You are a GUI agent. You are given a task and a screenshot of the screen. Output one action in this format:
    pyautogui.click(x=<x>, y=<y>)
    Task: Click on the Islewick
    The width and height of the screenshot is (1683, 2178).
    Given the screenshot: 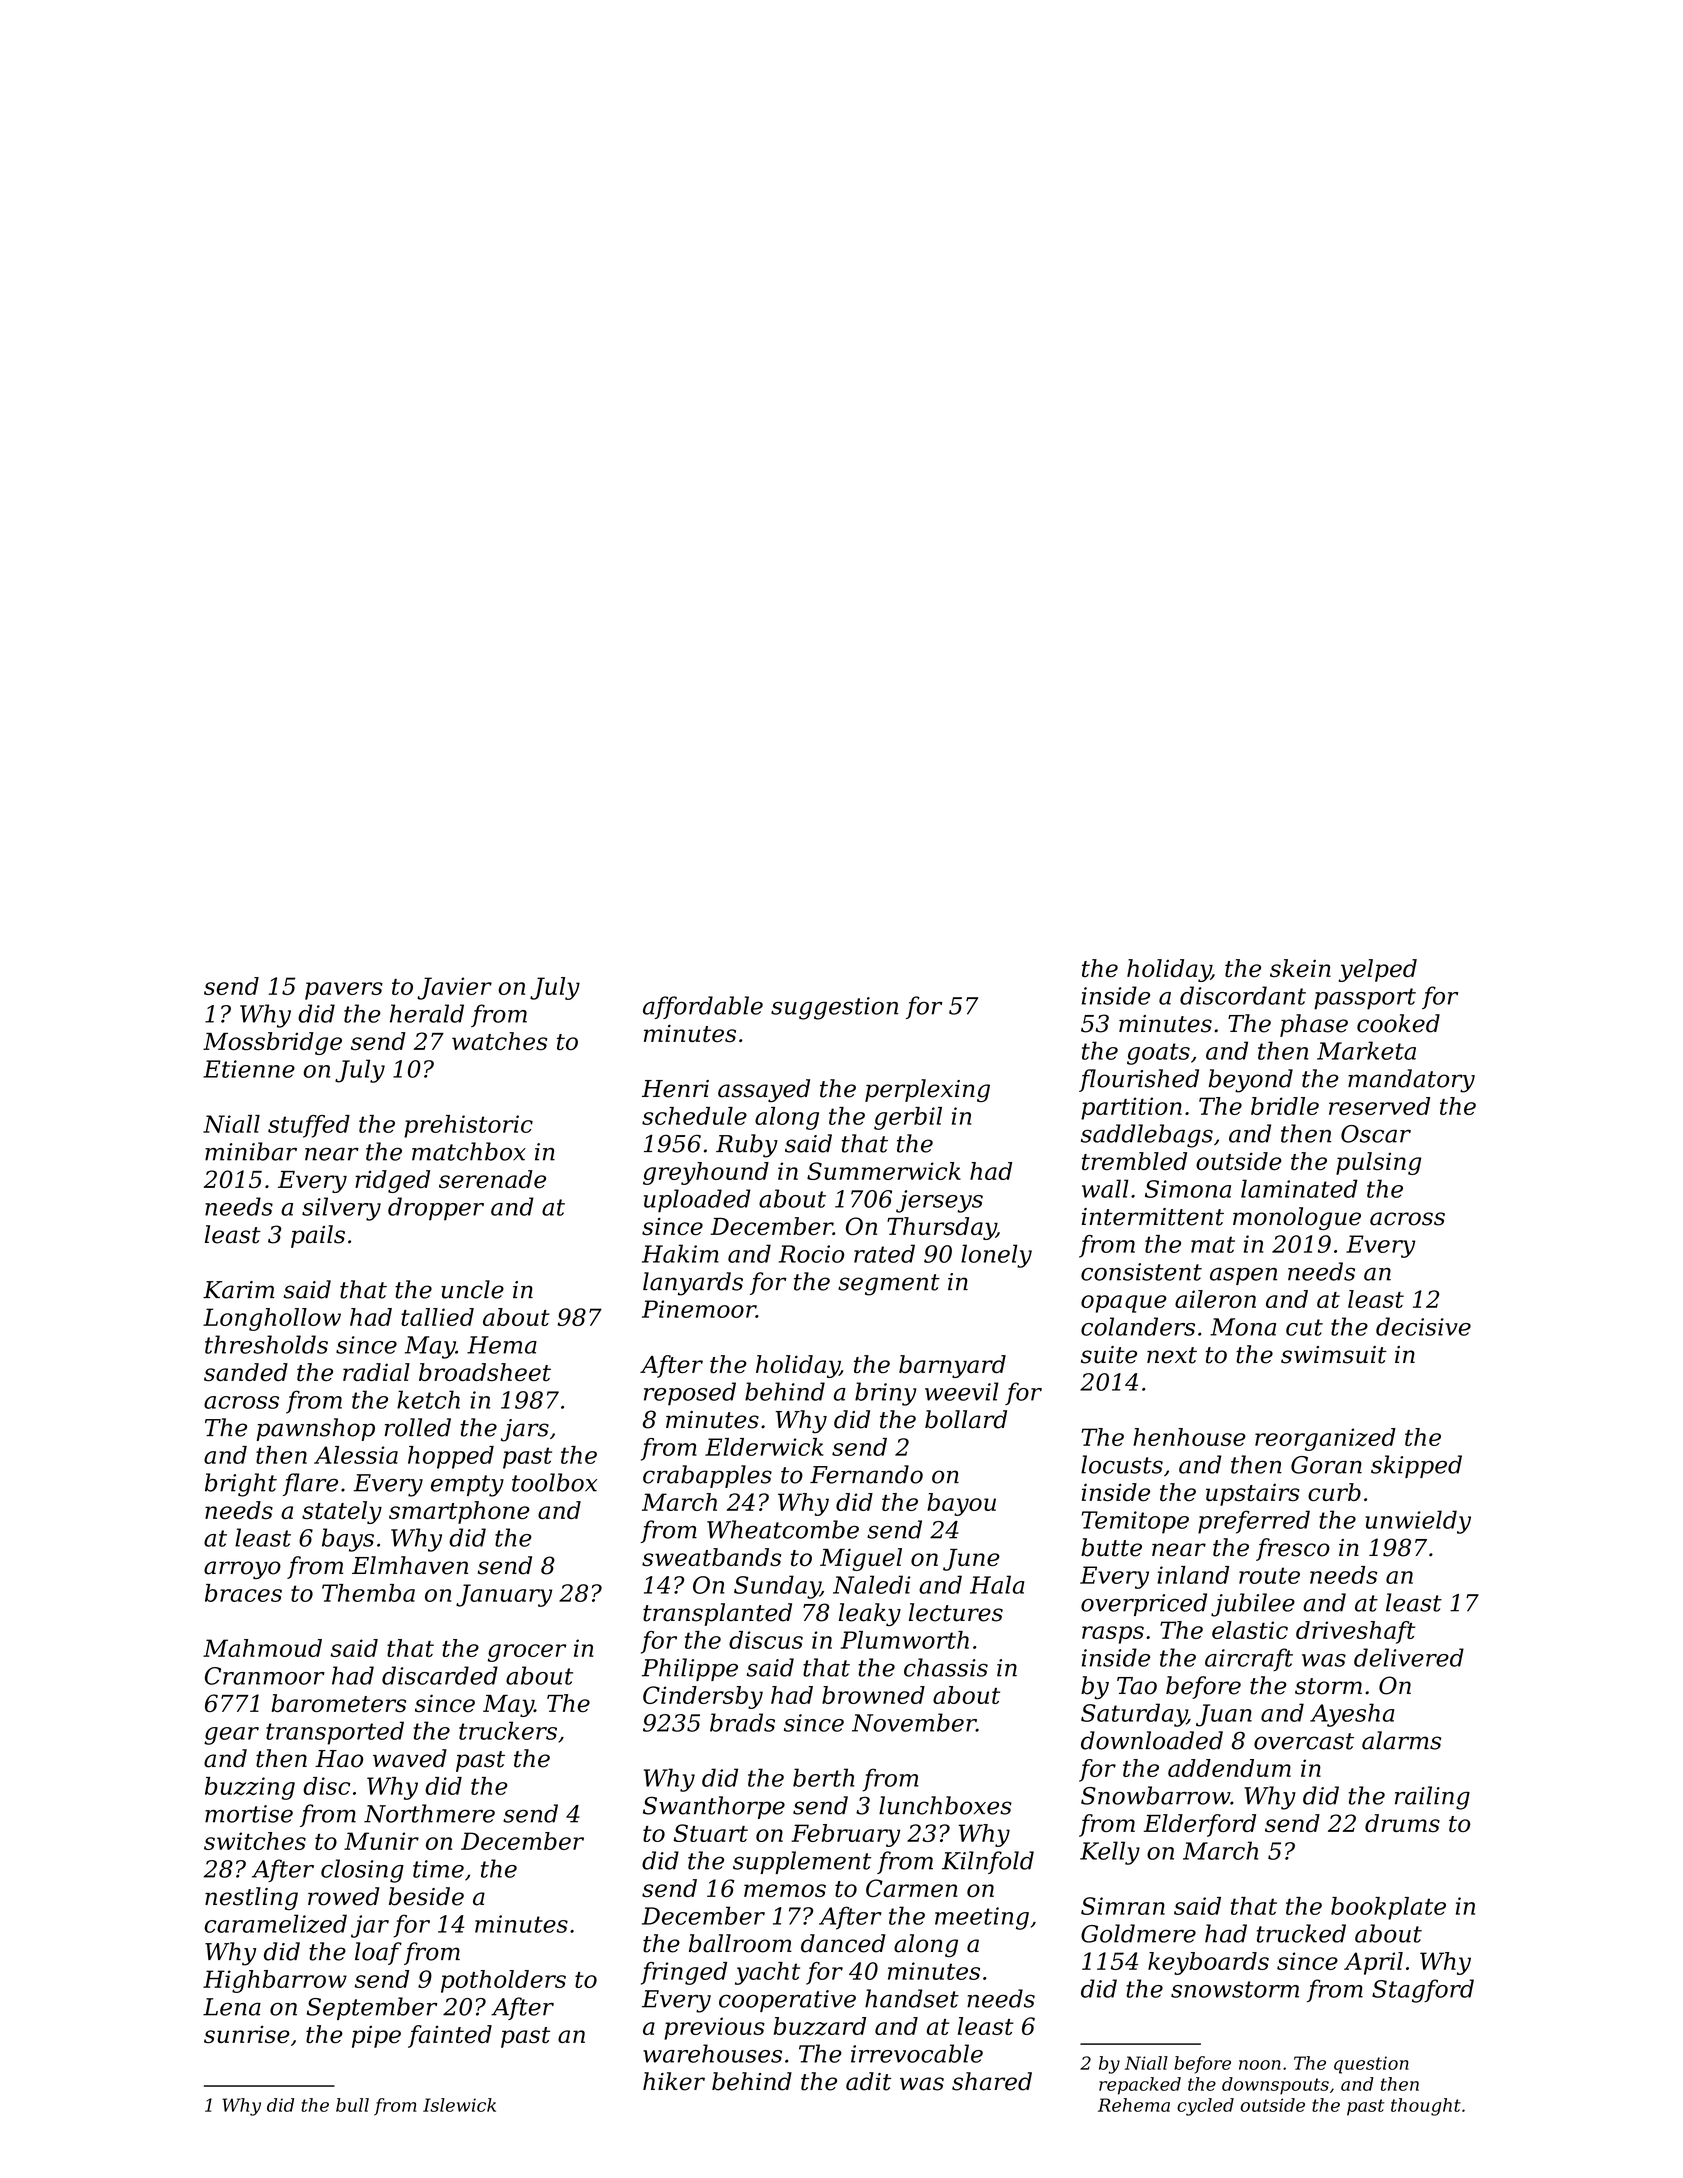 What is the action you would take?
    pyautogui.click(x=459, y=2105)
